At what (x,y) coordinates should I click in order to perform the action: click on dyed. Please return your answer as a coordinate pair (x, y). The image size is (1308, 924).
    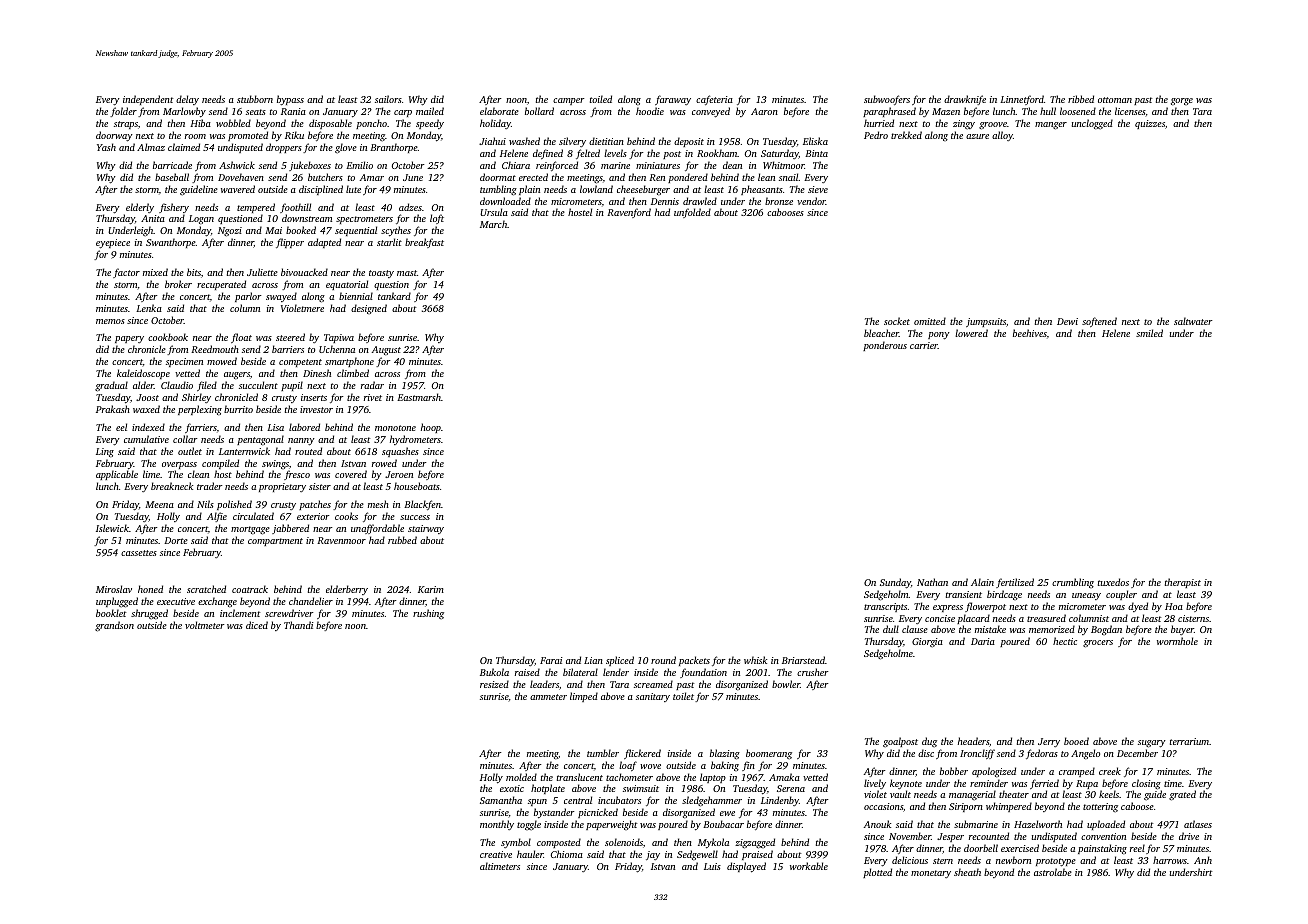
    Looking at the image, I should click on (1138, 607).
